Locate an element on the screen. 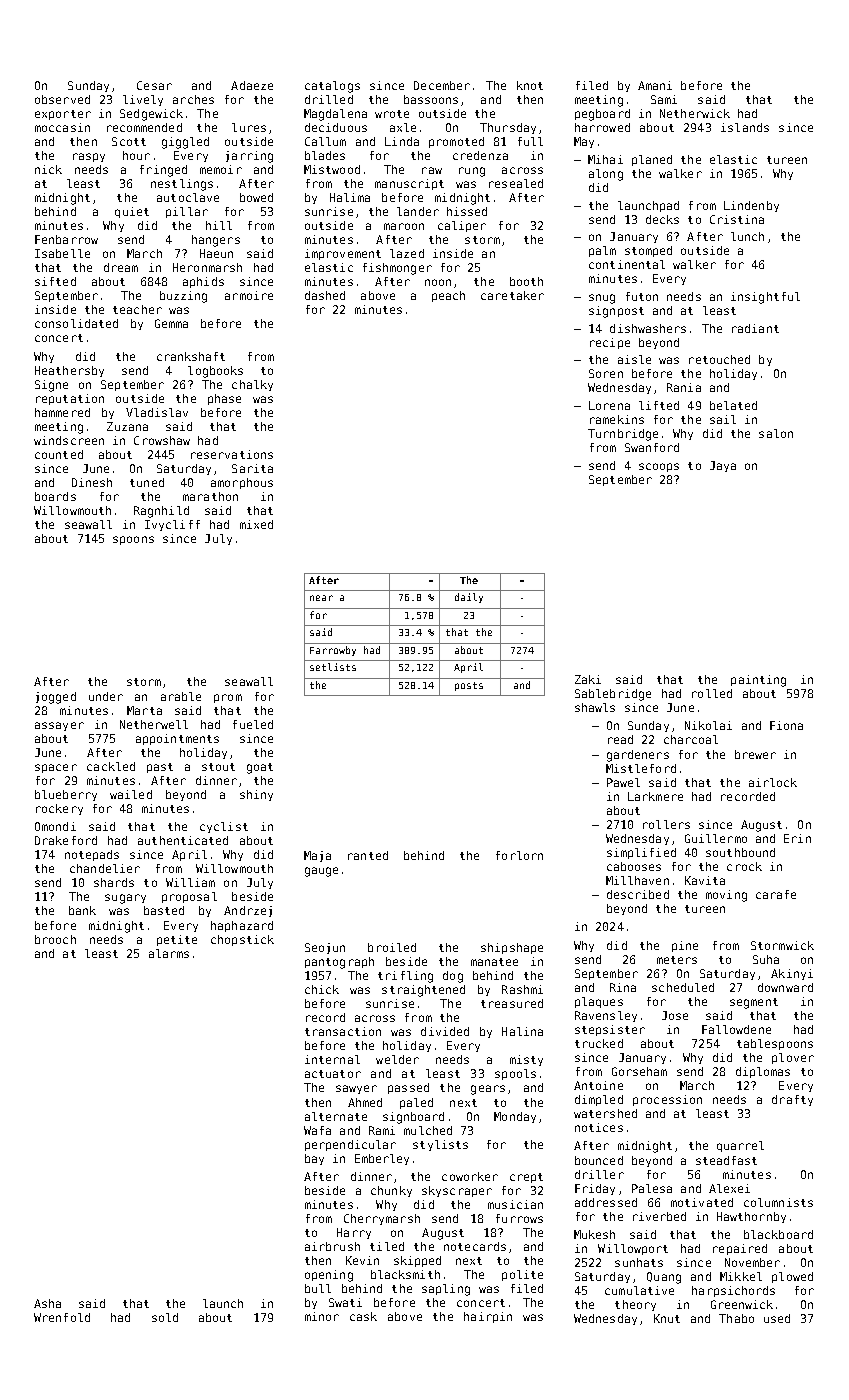 This screenshot has width=849, height=1400. Ahmed is located at coordinates (365, 1102).
